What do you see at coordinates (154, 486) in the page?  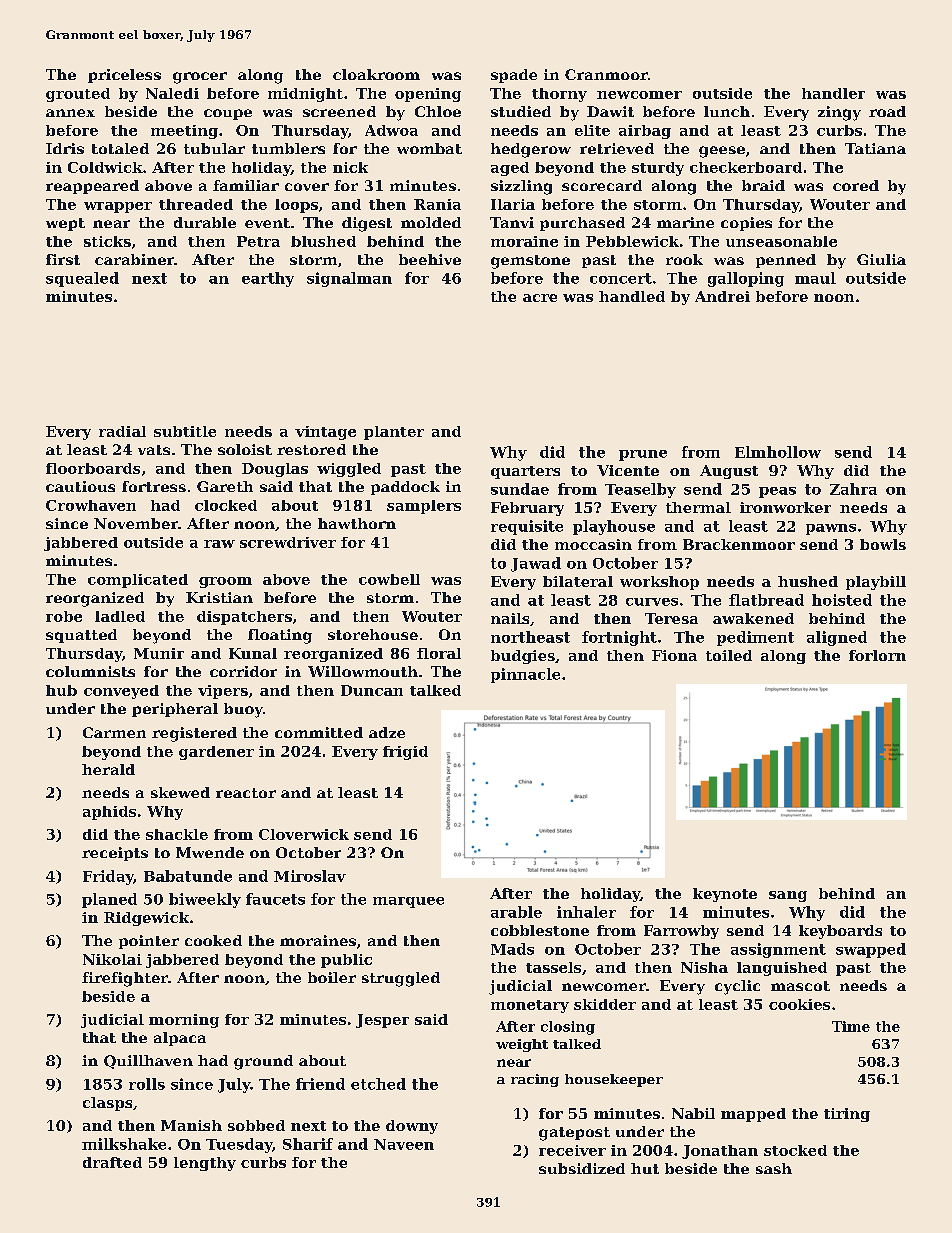 I see `fortress` at bounding box center [154, 486].
